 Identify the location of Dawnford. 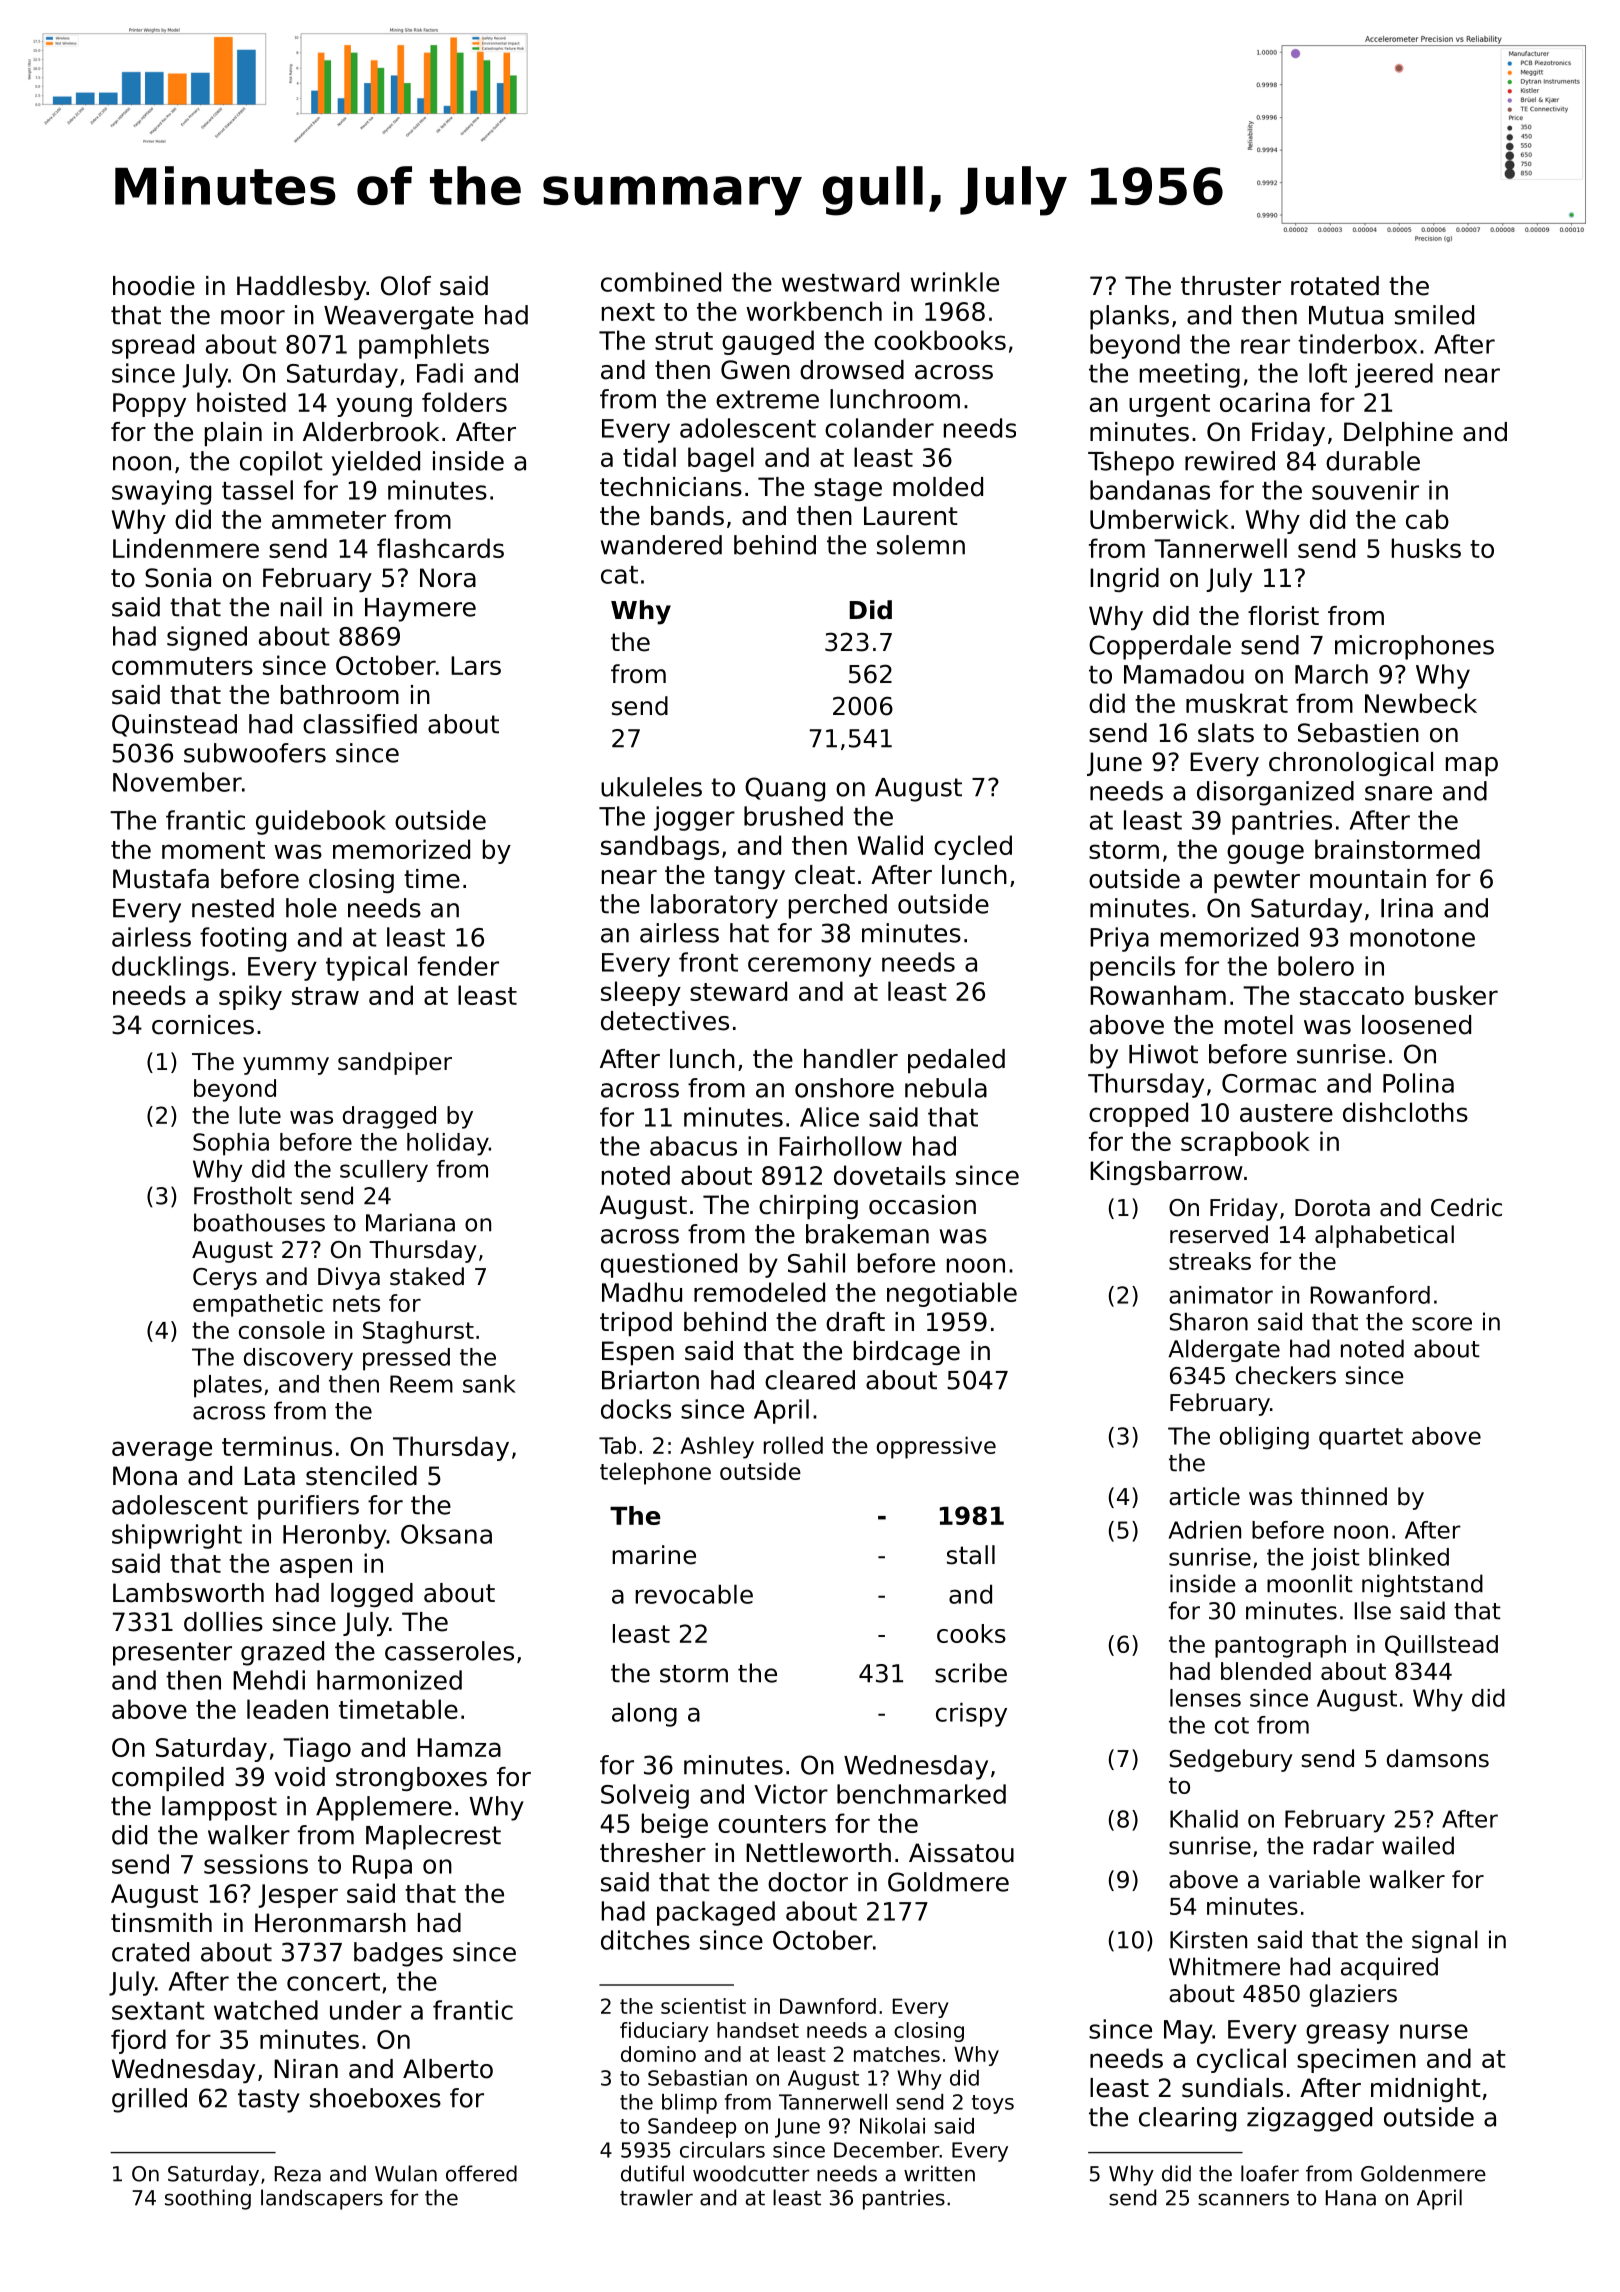
(828, 2006).
